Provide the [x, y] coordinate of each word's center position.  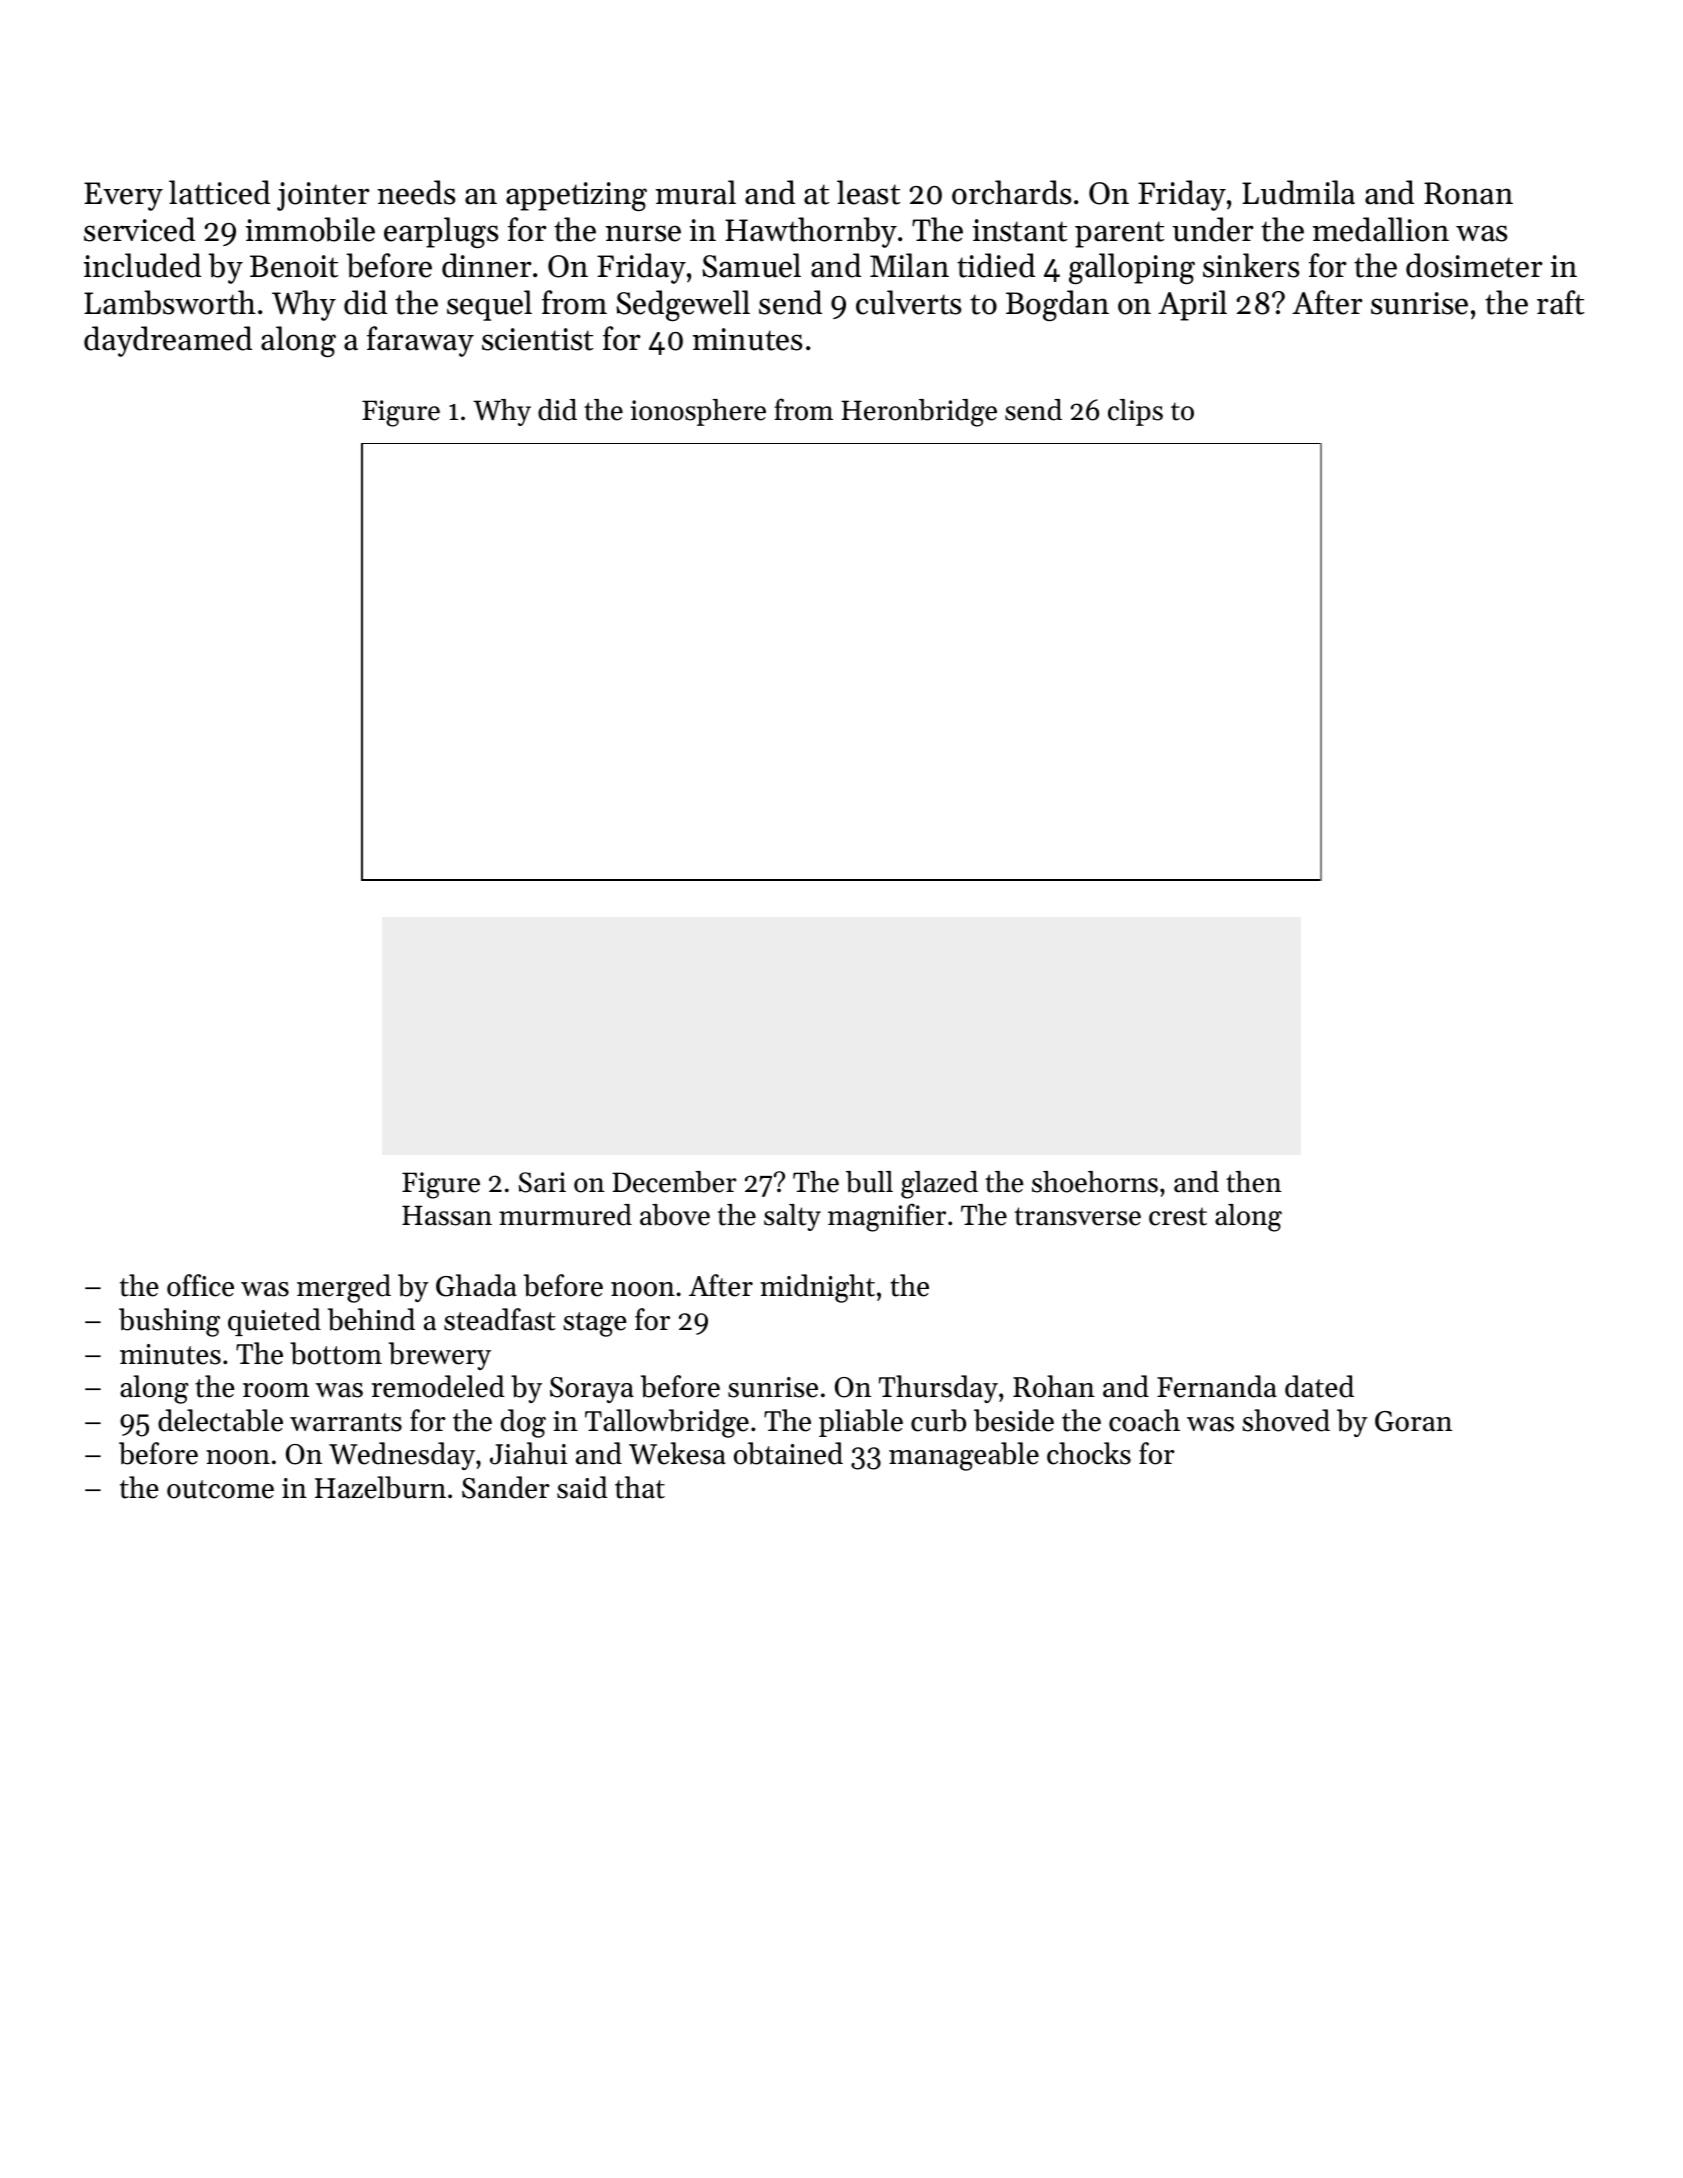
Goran [1413, 1421]
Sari [542, 1182]
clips [1135, 412]
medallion [1381, 229]
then [1254, 1182]
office [200, 1285]
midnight [817, 1288]
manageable [964, 1456]
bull [869, 1182]
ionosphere [698, 412]
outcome [220, 1489]
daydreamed [168, 341]
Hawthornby [811, 232]
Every [123, 196]
